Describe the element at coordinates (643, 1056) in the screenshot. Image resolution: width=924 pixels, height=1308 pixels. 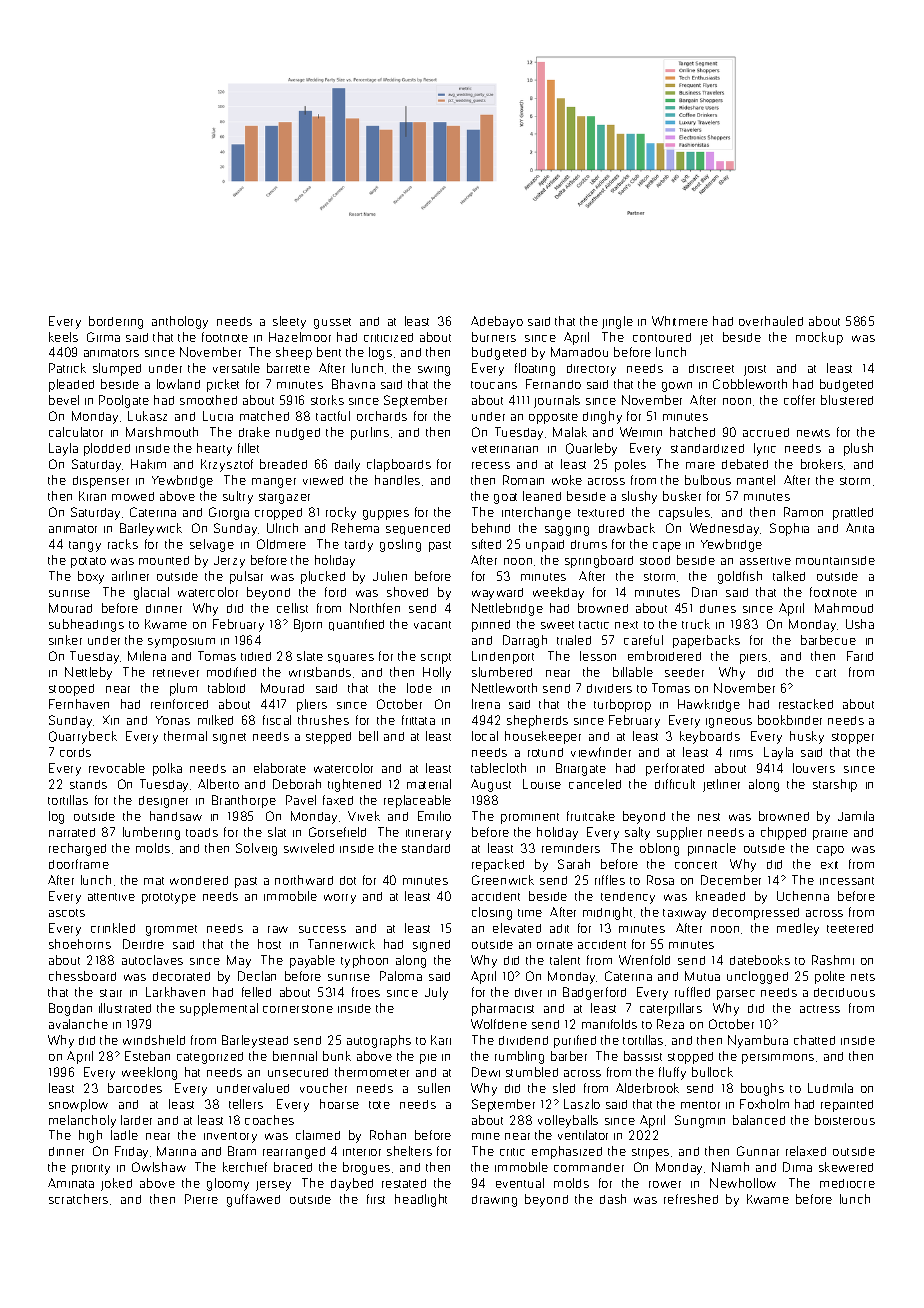
I see `bassist` at that location.
